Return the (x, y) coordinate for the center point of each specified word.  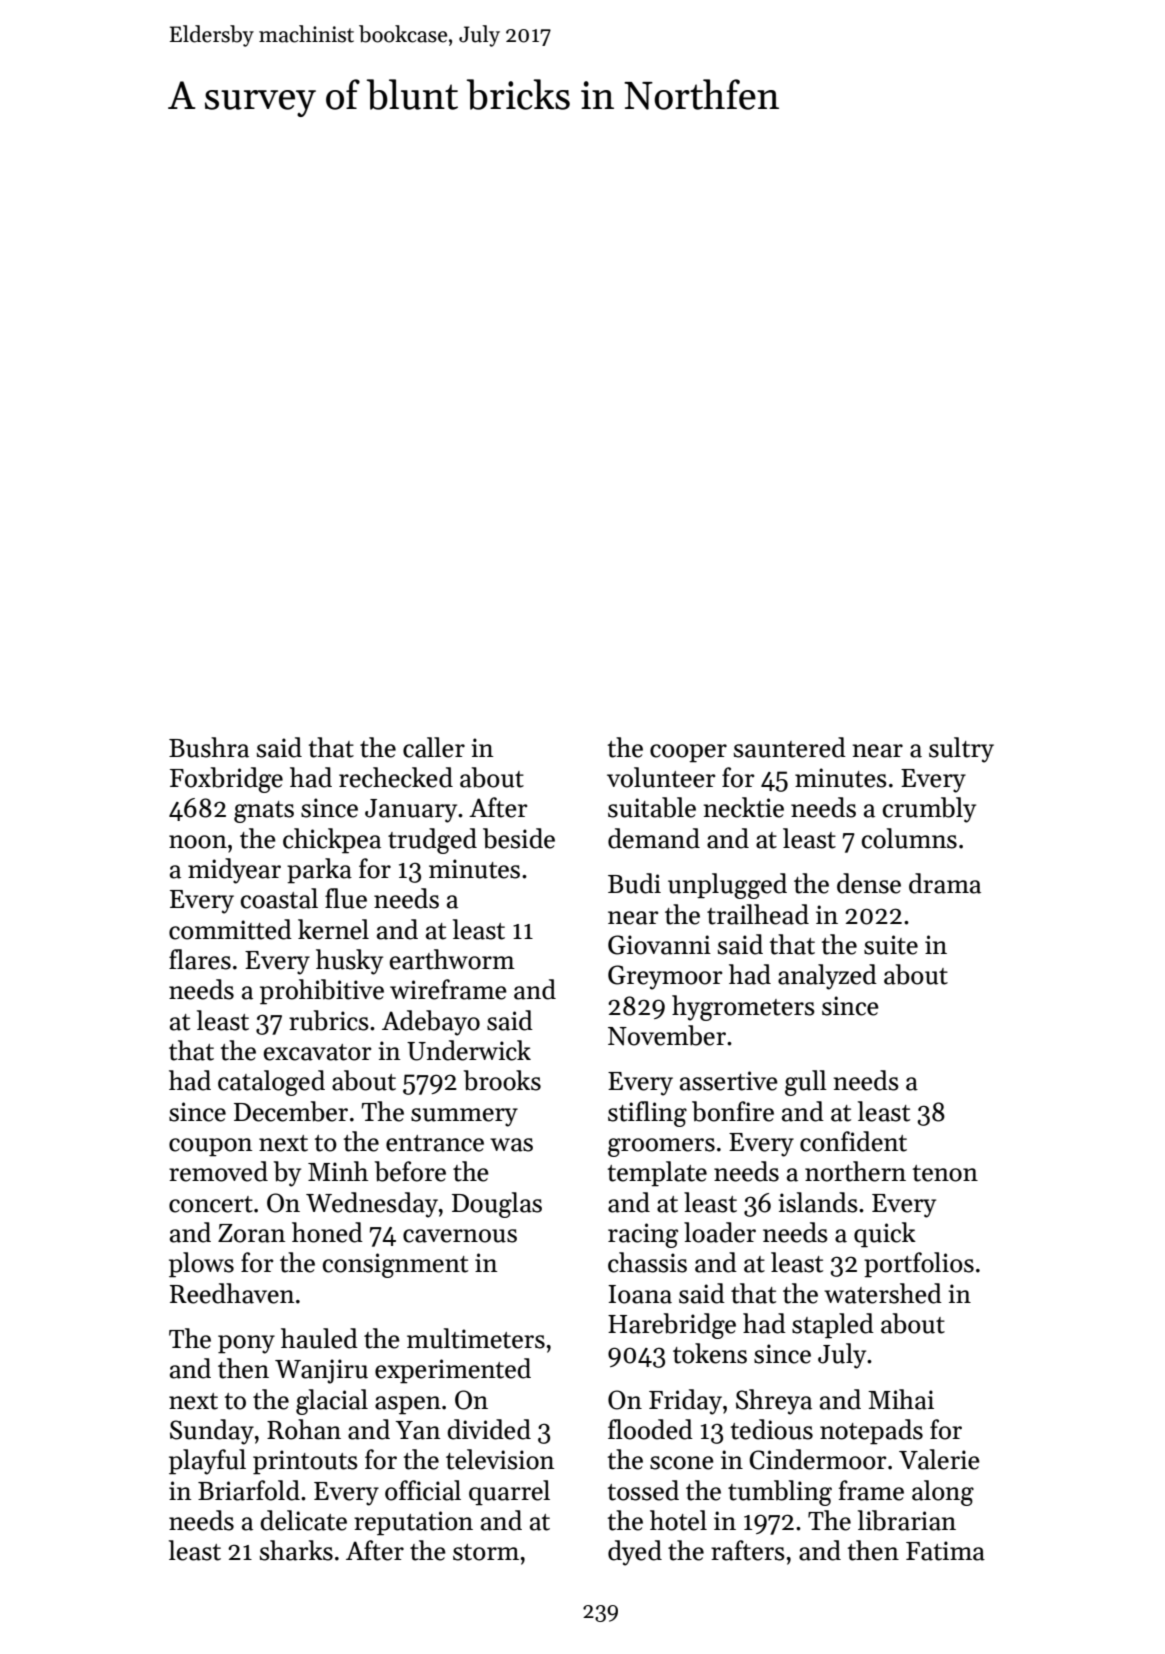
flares (200, 959)
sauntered (790, 747)
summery (464, 1117)
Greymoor (665, 977)
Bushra (209, 747)
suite (891, 945)
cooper (688, 753)
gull (806, 1083)
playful (207, 1462)
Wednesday (372, 1205)
